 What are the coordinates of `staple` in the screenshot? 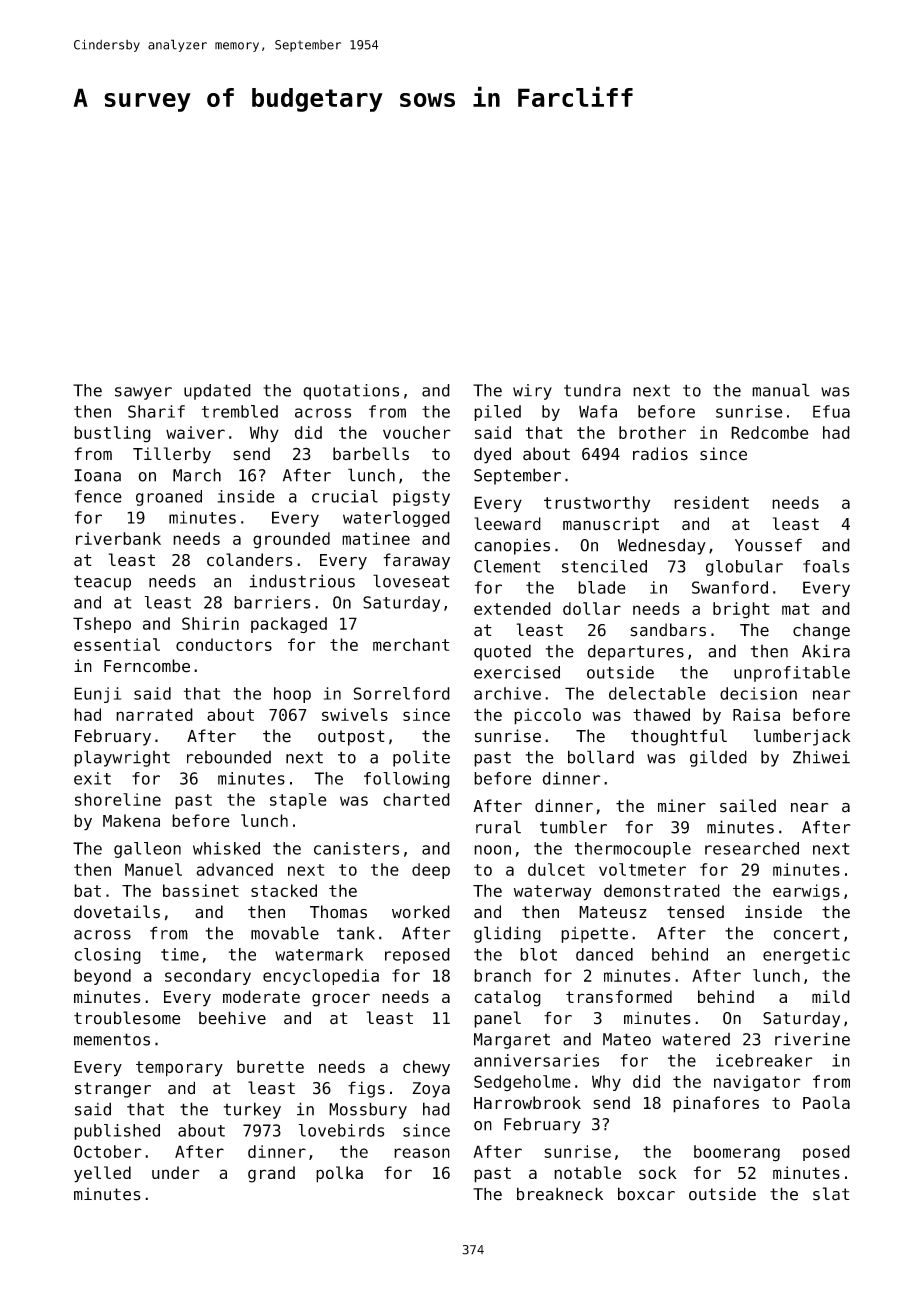 It's located at (298, 801).
